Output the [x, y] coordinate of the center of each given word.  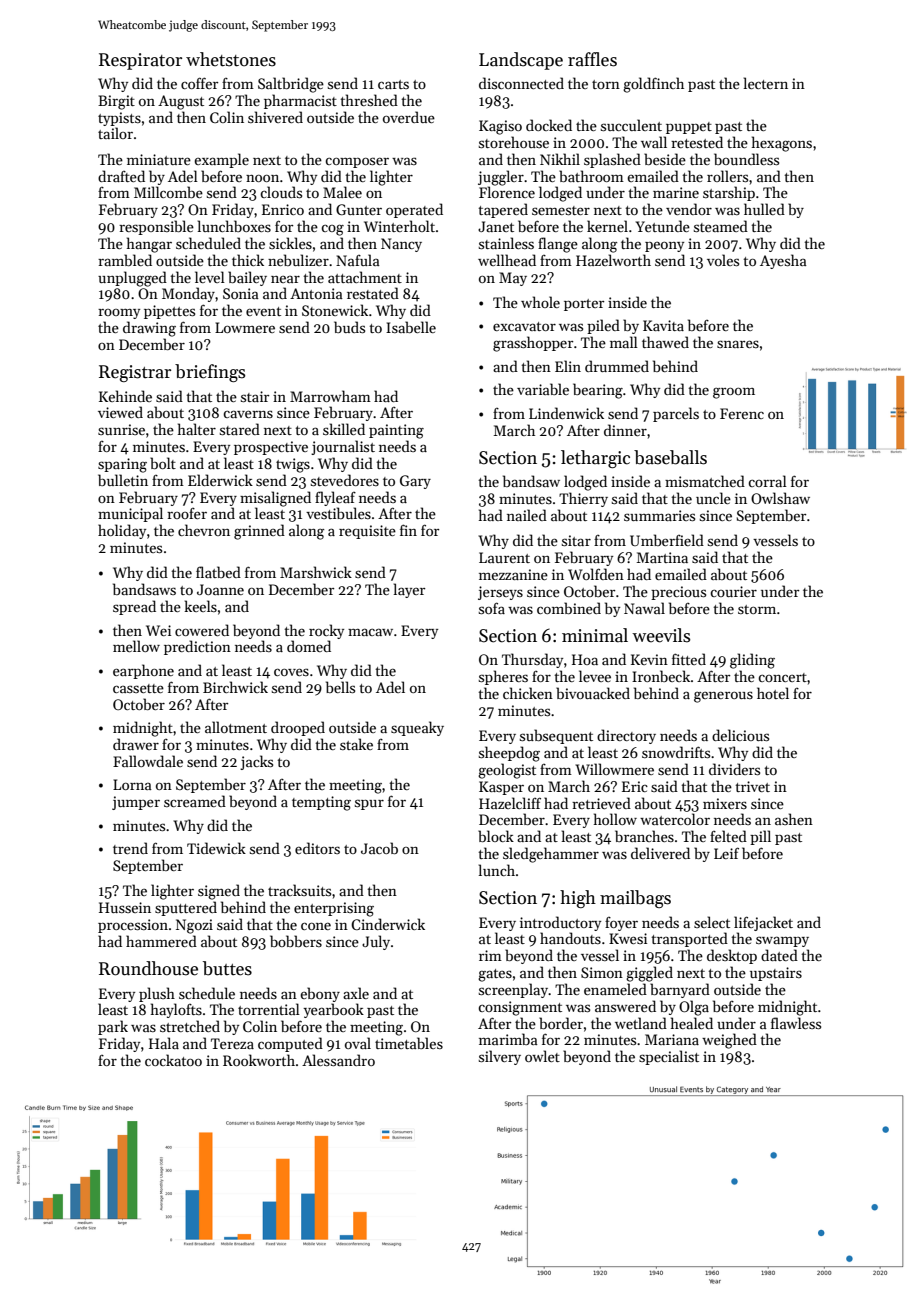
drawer [136, 744]
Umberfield [667, 540]
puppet [689, 128]
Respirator [140, 61]
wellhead [507, 260]
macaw [370, 632]
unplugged [132, 279]
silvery [500, 1057]
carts [393, 84]
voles [723, 260]
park [113, 1027]
